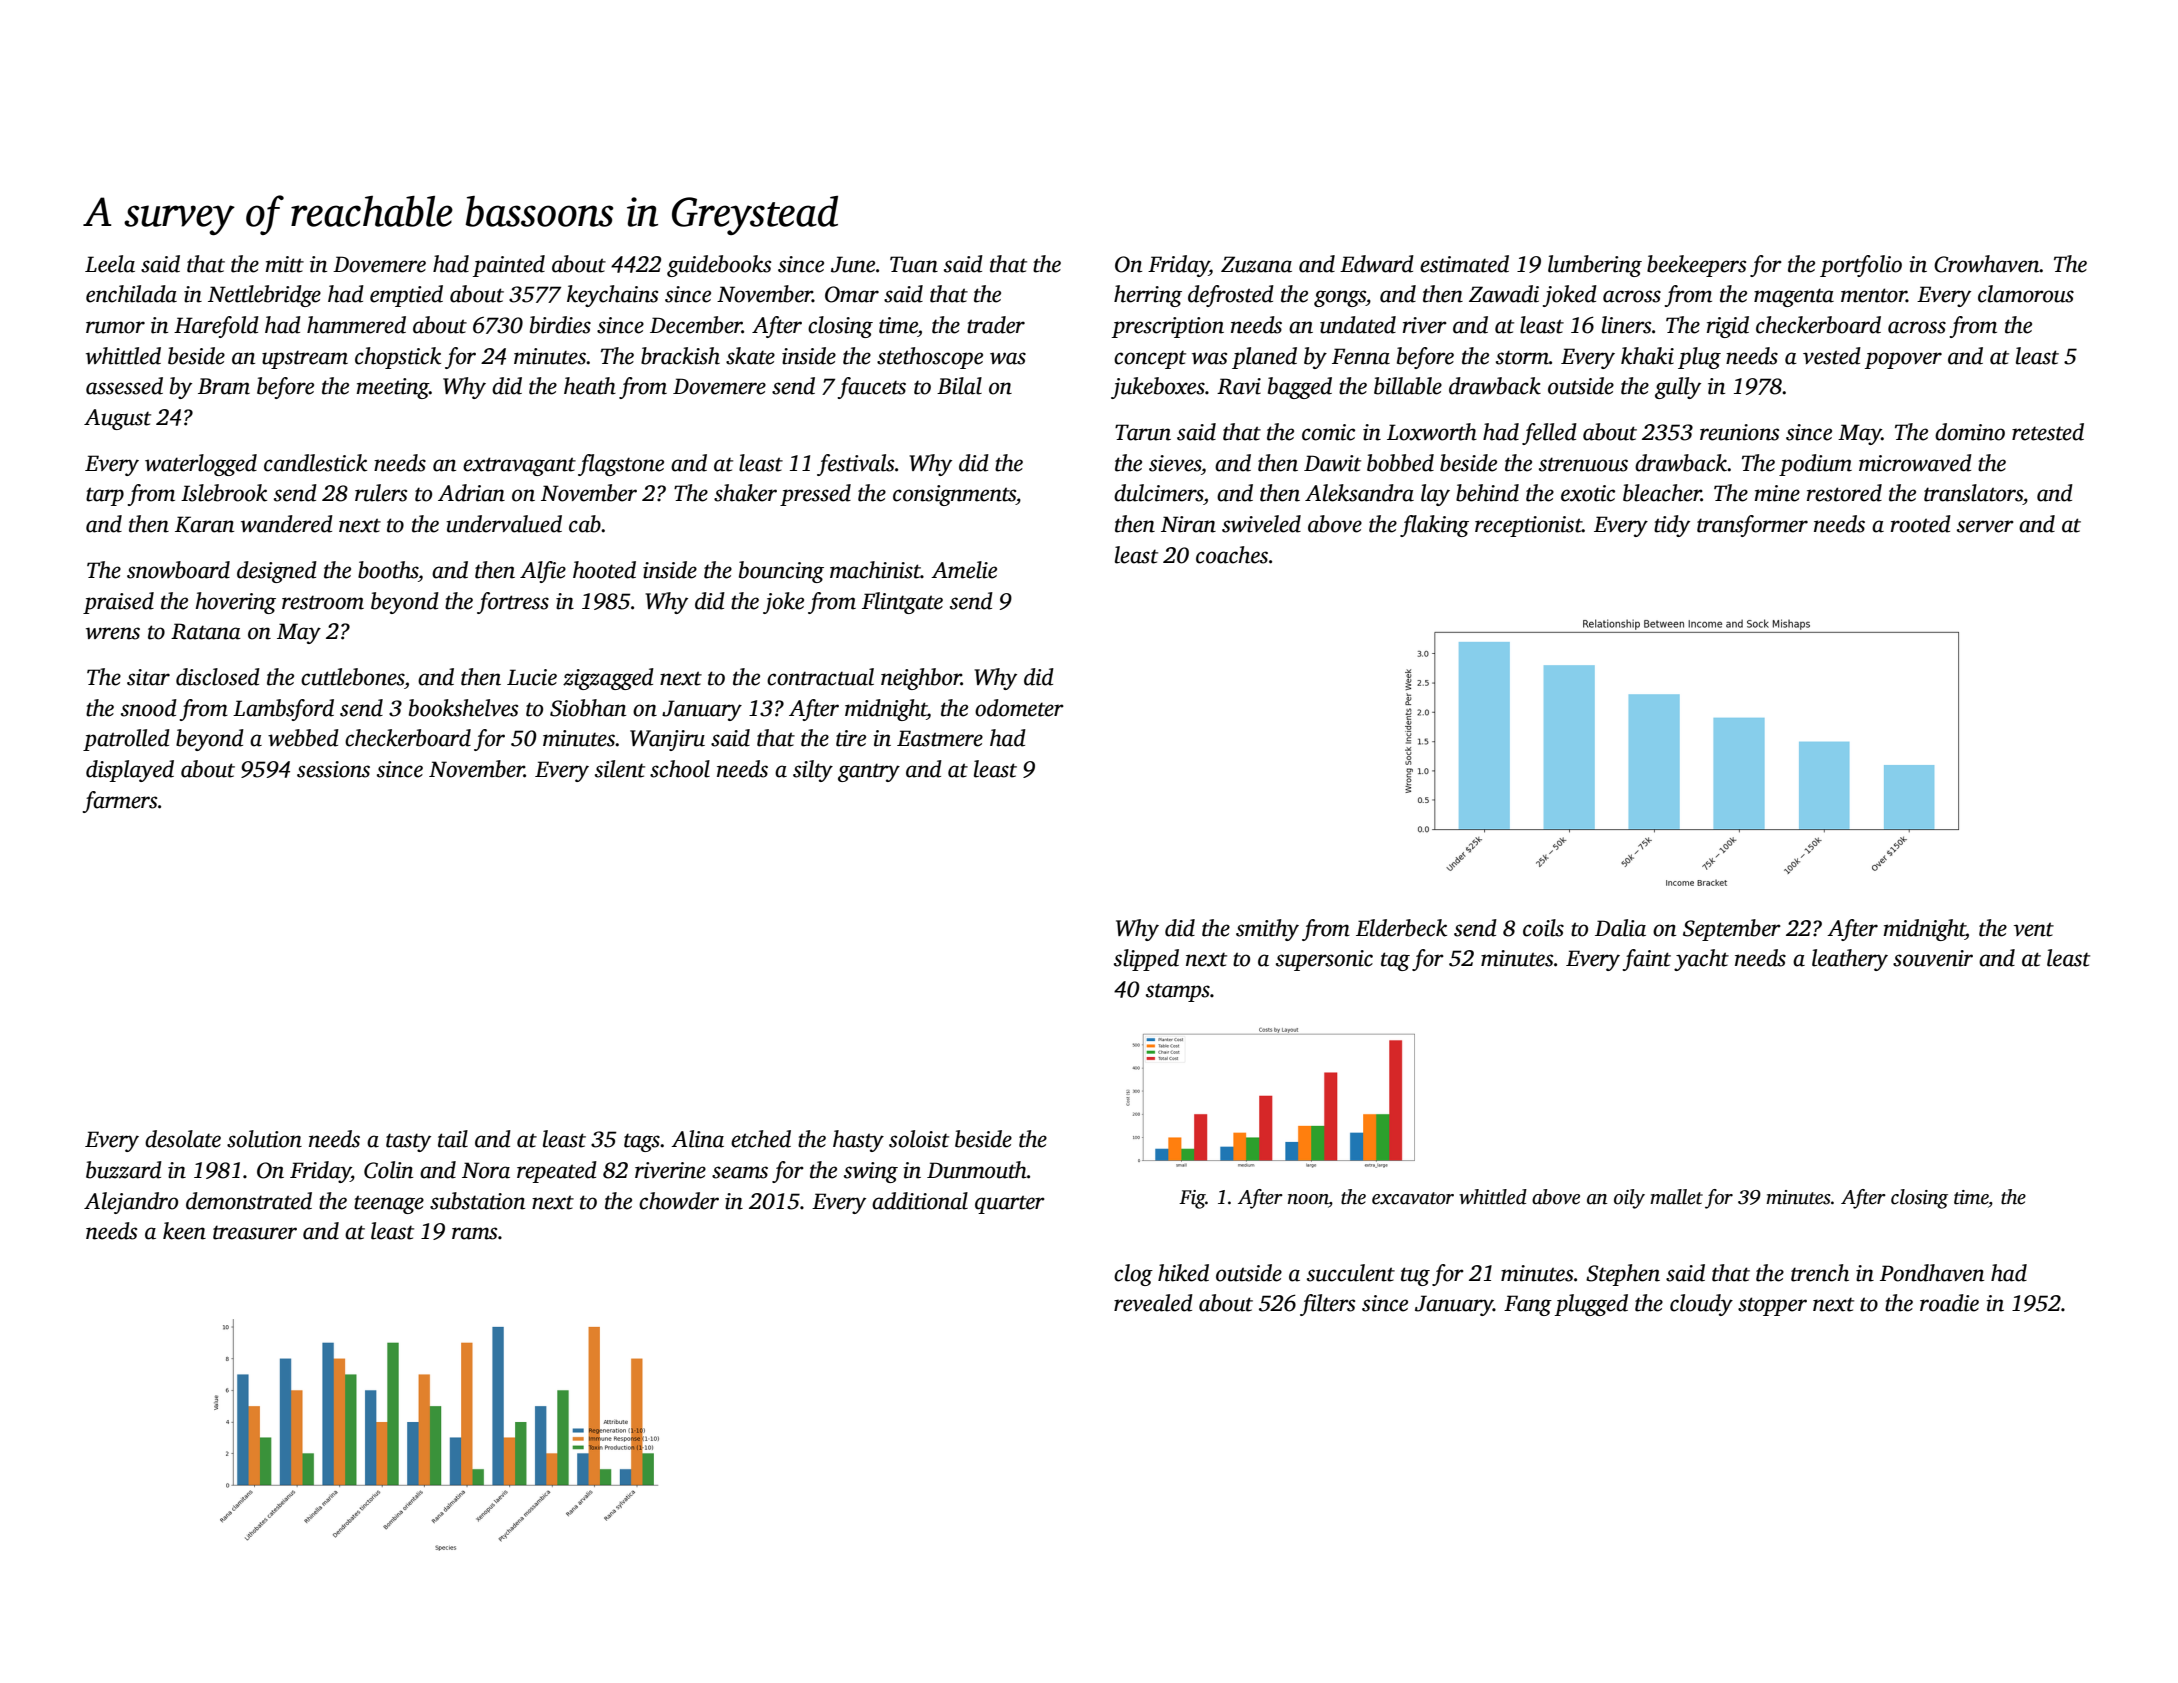  What do you see at coordinates (1987, 264) in the screenshot?
I see `Crowhaven` at bounding box center [1987, 264].
